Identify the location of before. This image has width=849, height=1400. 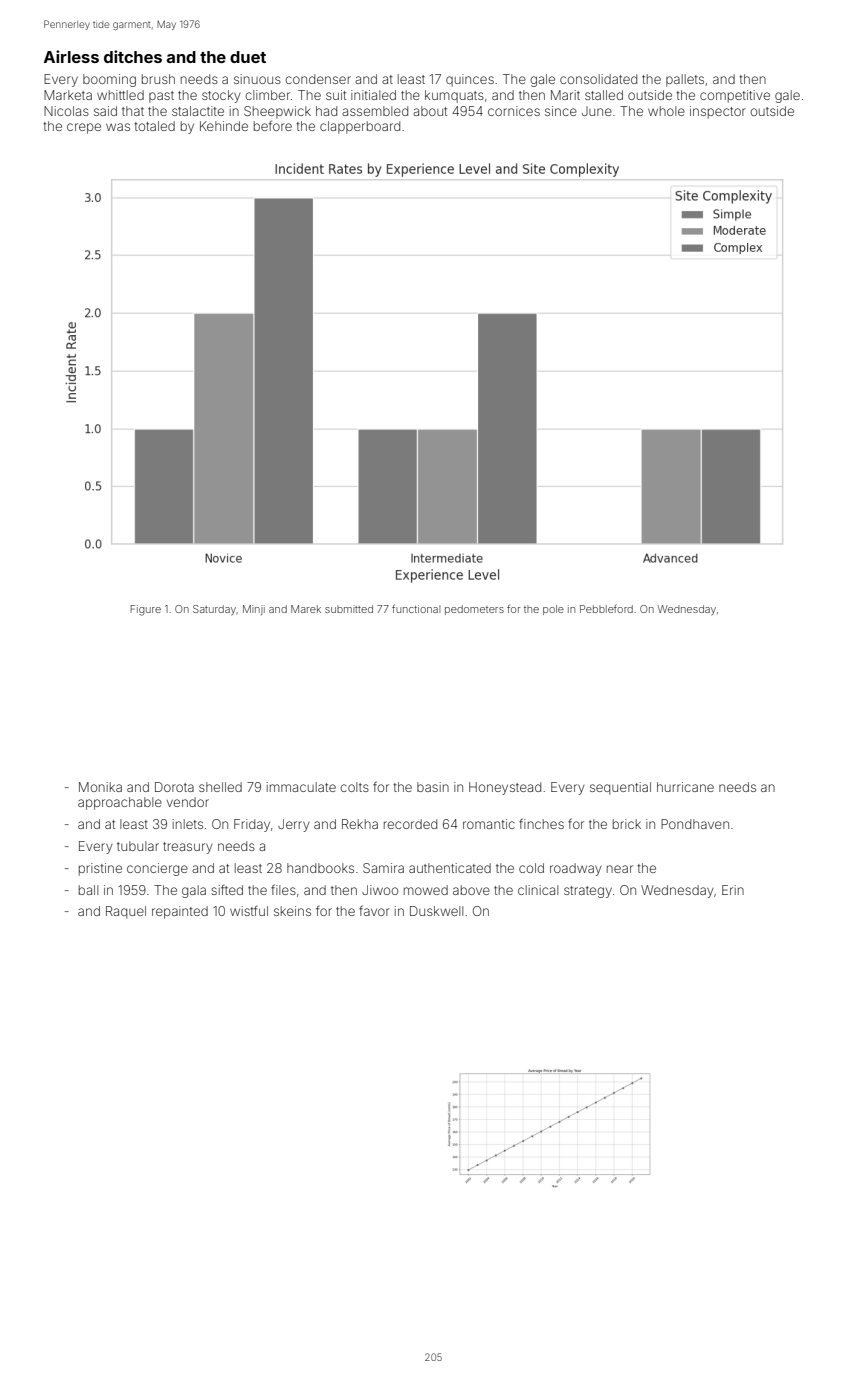
(273, 125).
